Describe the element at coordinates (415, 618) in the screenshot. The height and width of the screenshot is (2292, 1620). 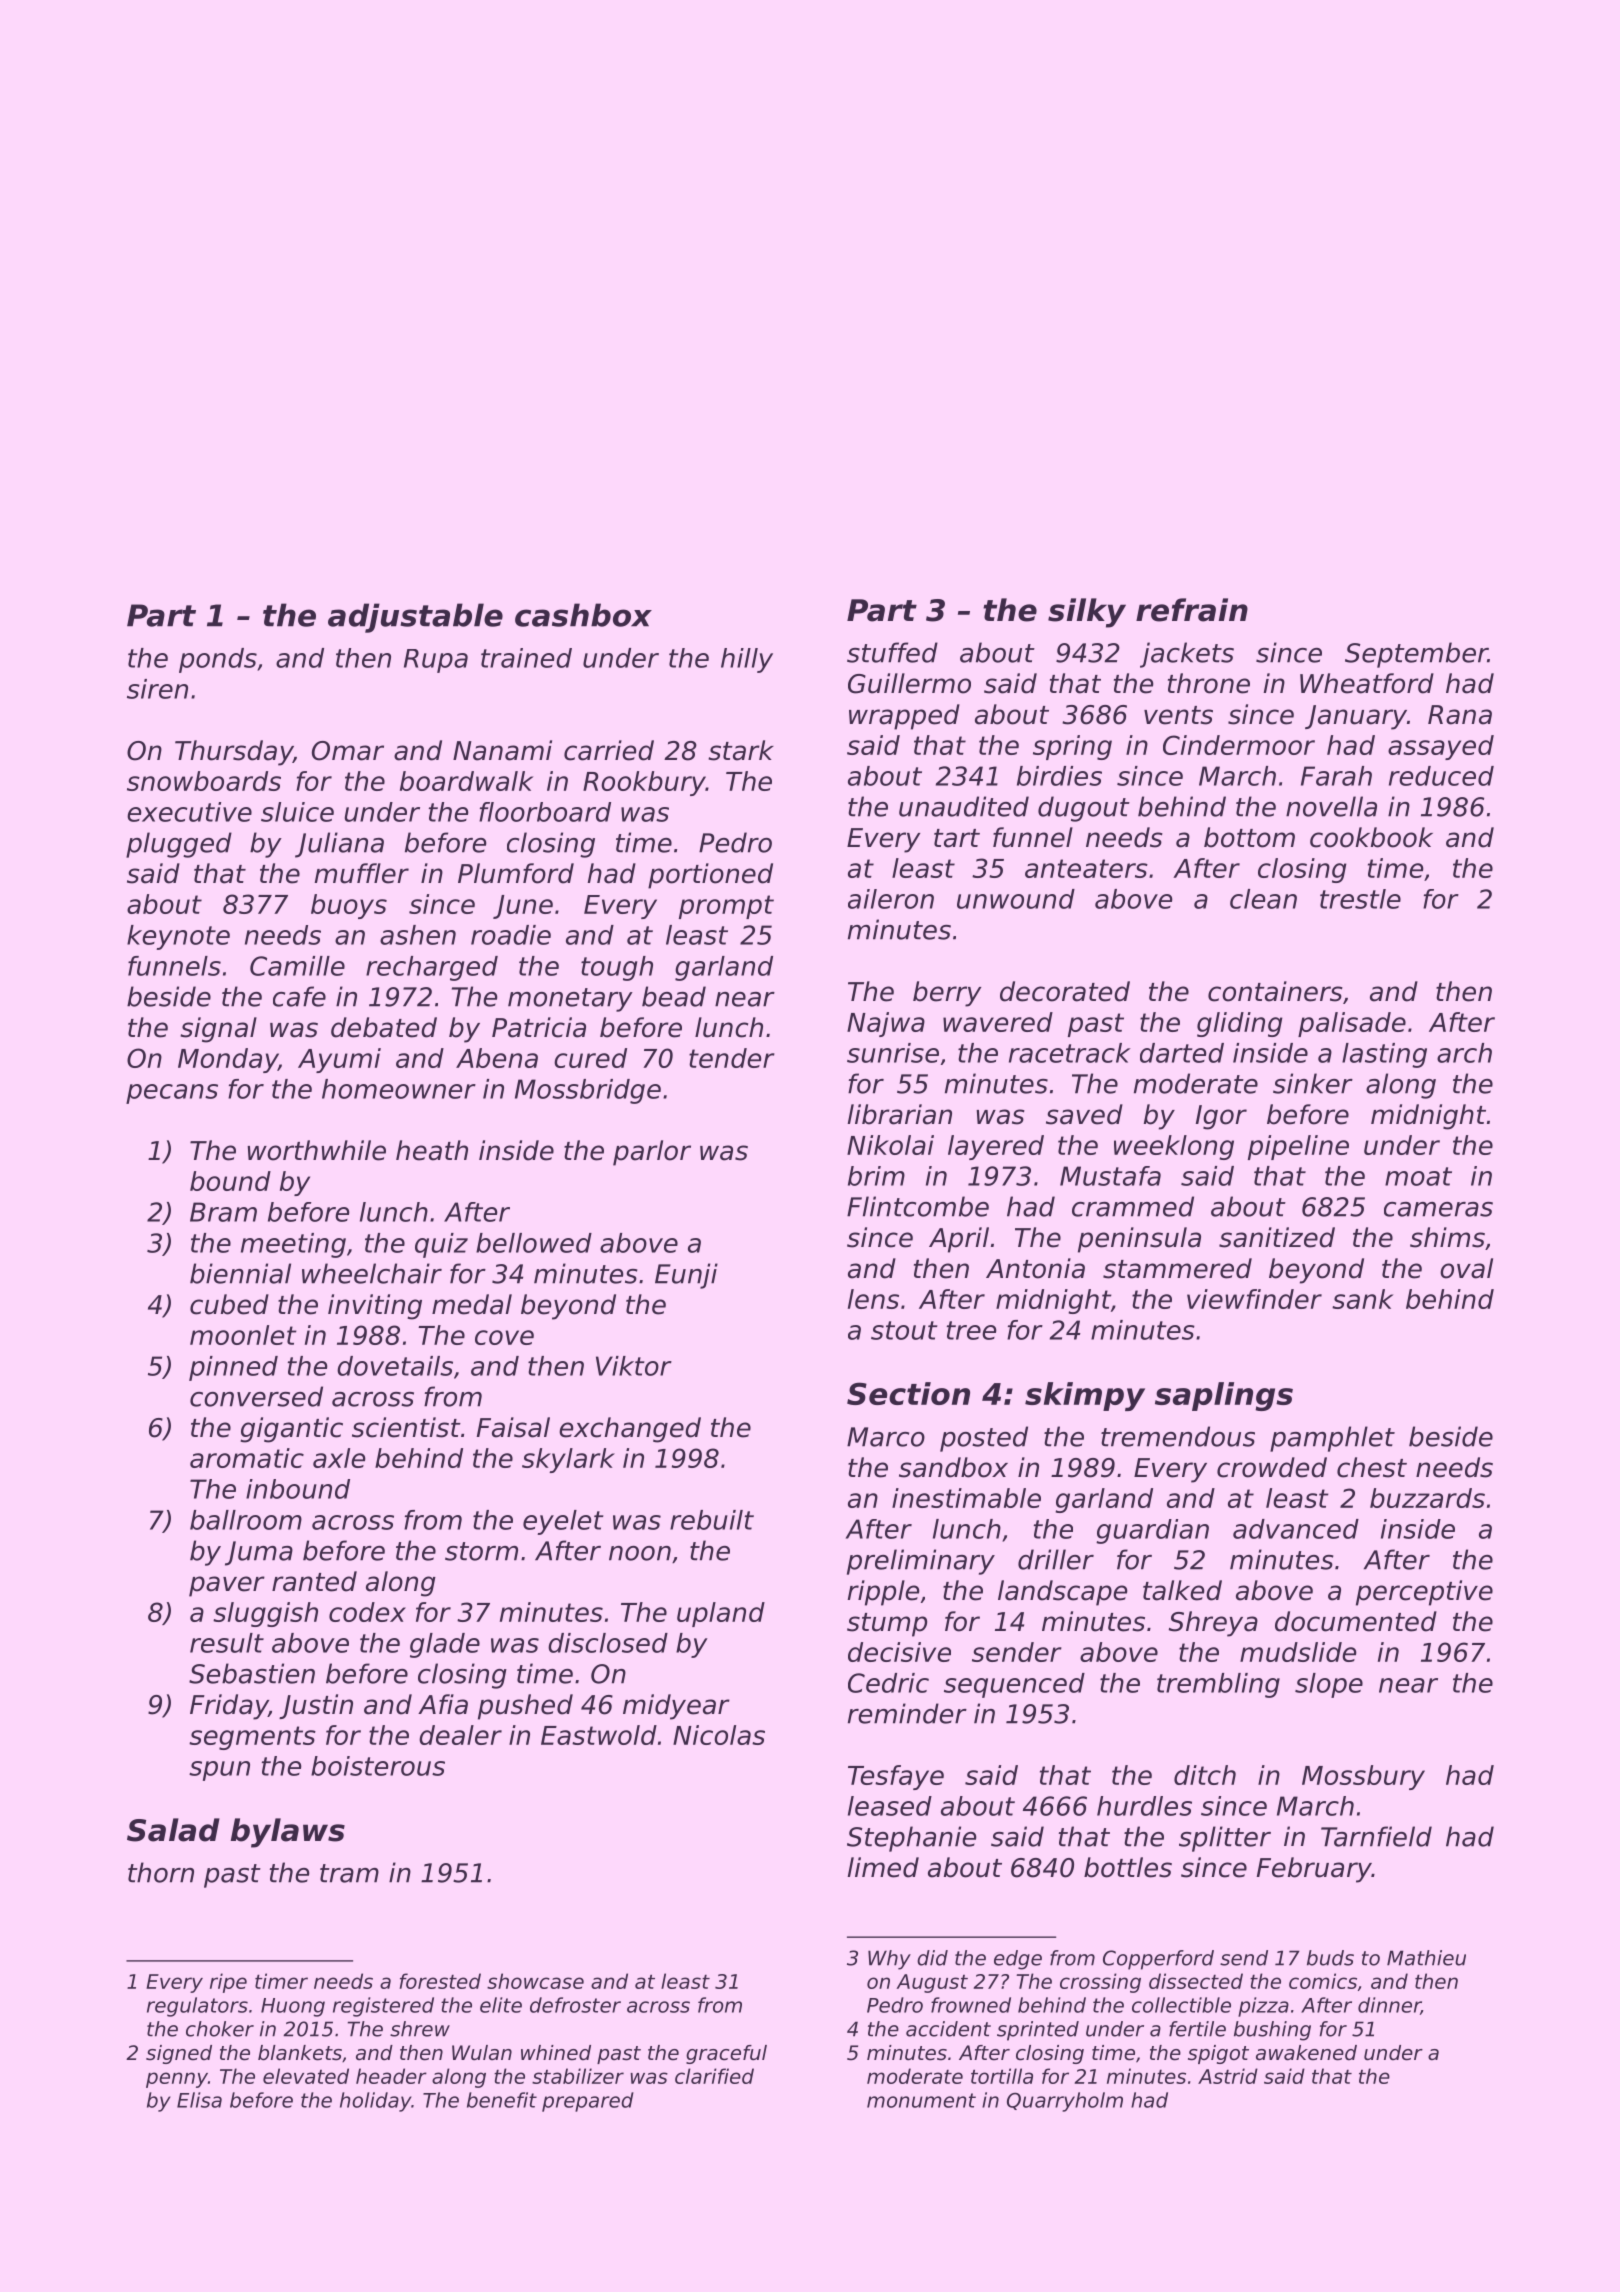
I see `adjustable` at that location.
